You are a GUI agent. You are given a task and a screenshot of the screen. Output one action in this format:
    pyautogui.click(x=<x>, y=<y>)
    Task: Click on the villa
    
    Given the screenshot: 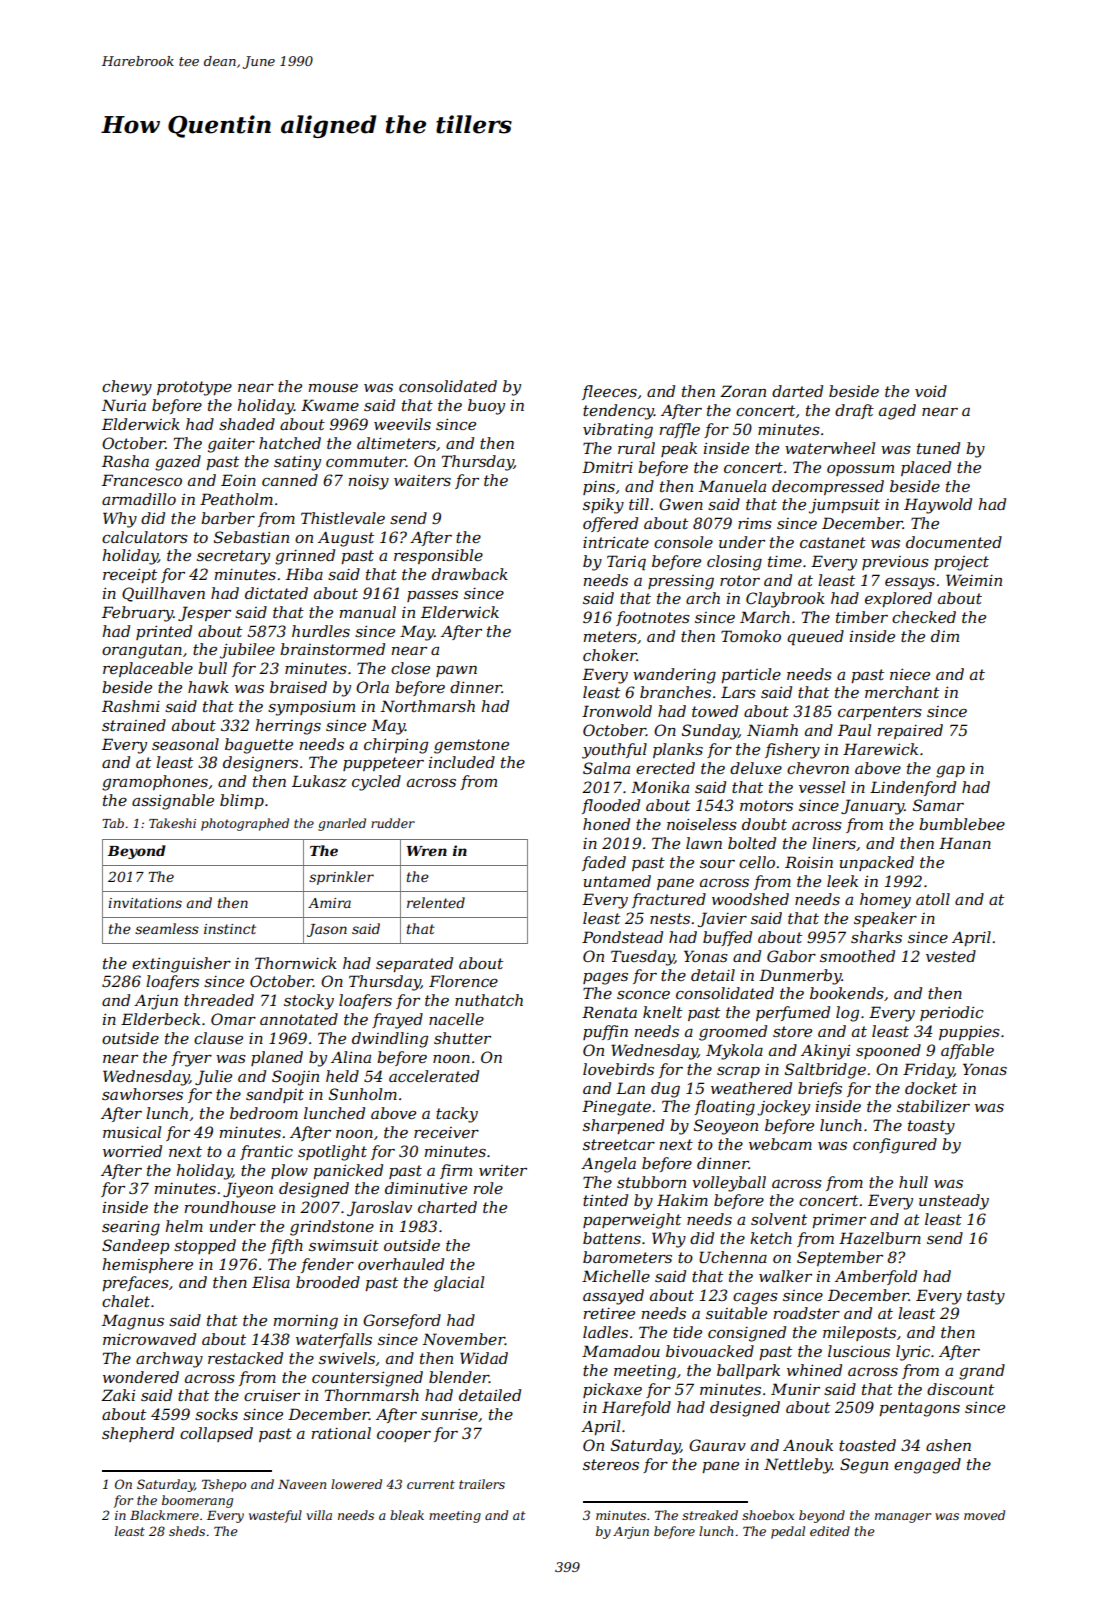 What is the action you would take?
    pyautogui.click(x=319, y=1515)
